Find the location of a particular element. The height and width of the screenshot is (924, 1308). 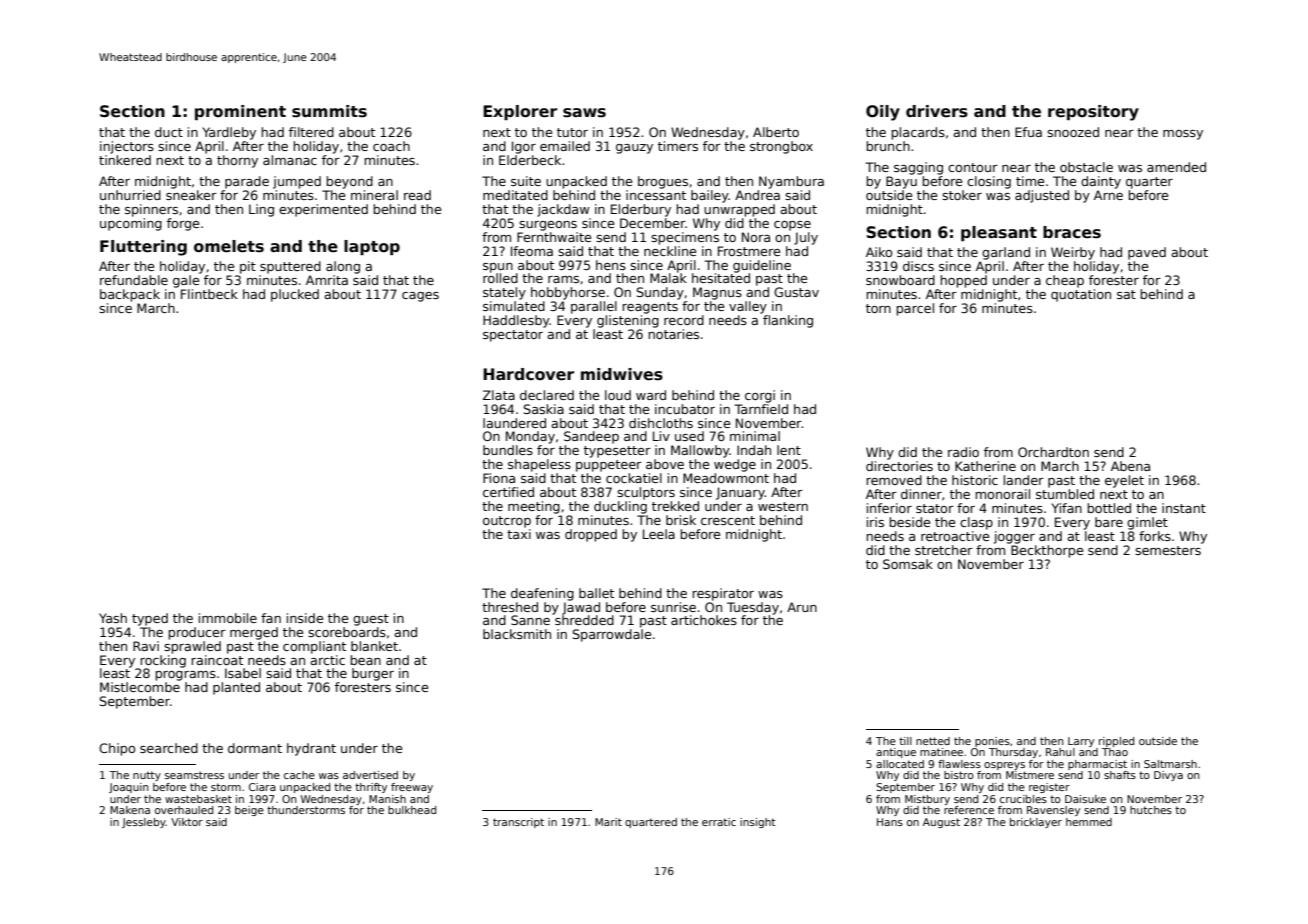

strongbox is located at coordinates (781, 147).
